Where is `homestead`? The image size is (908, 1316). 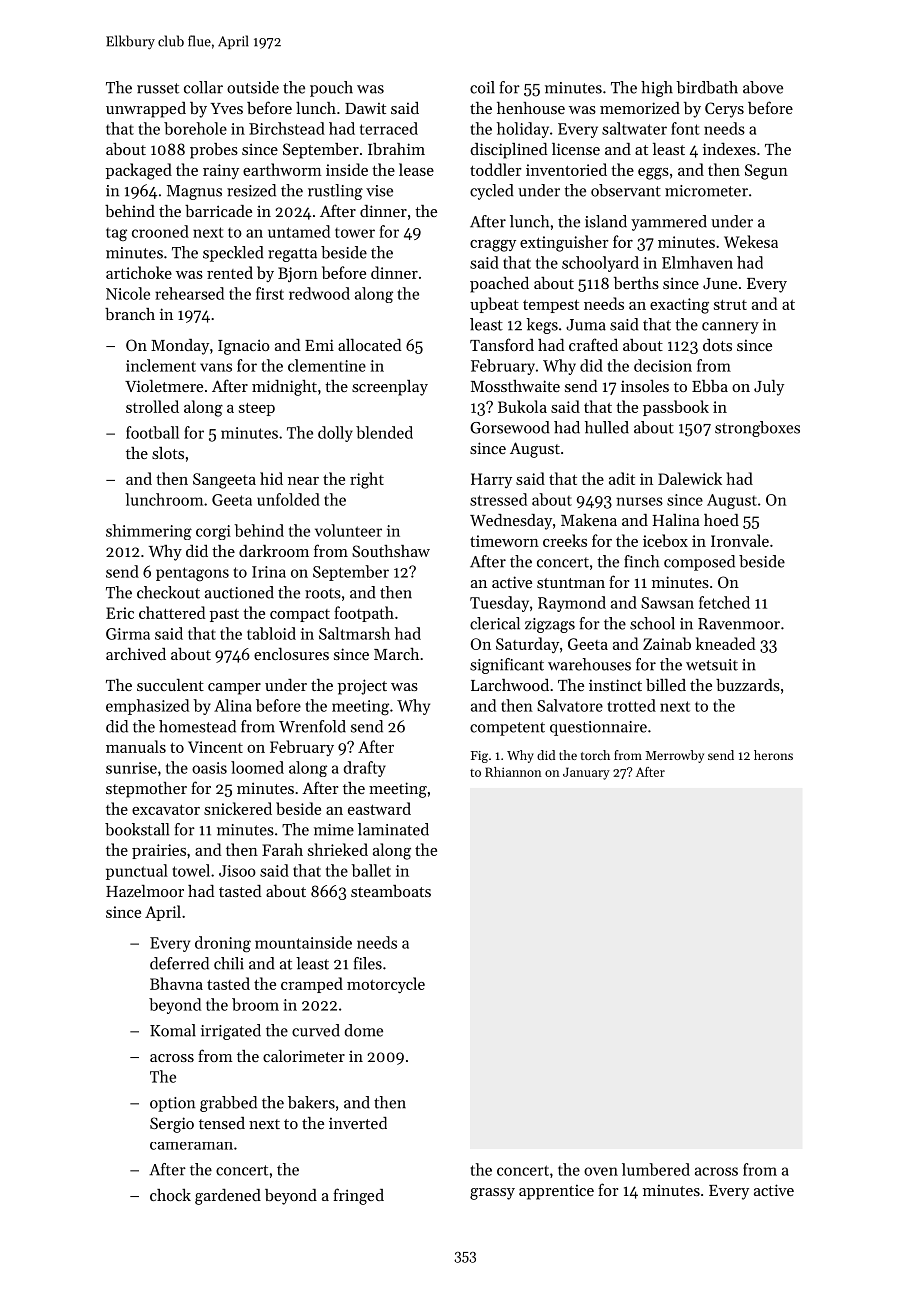
homestead is located at coordinates (197, 726).
